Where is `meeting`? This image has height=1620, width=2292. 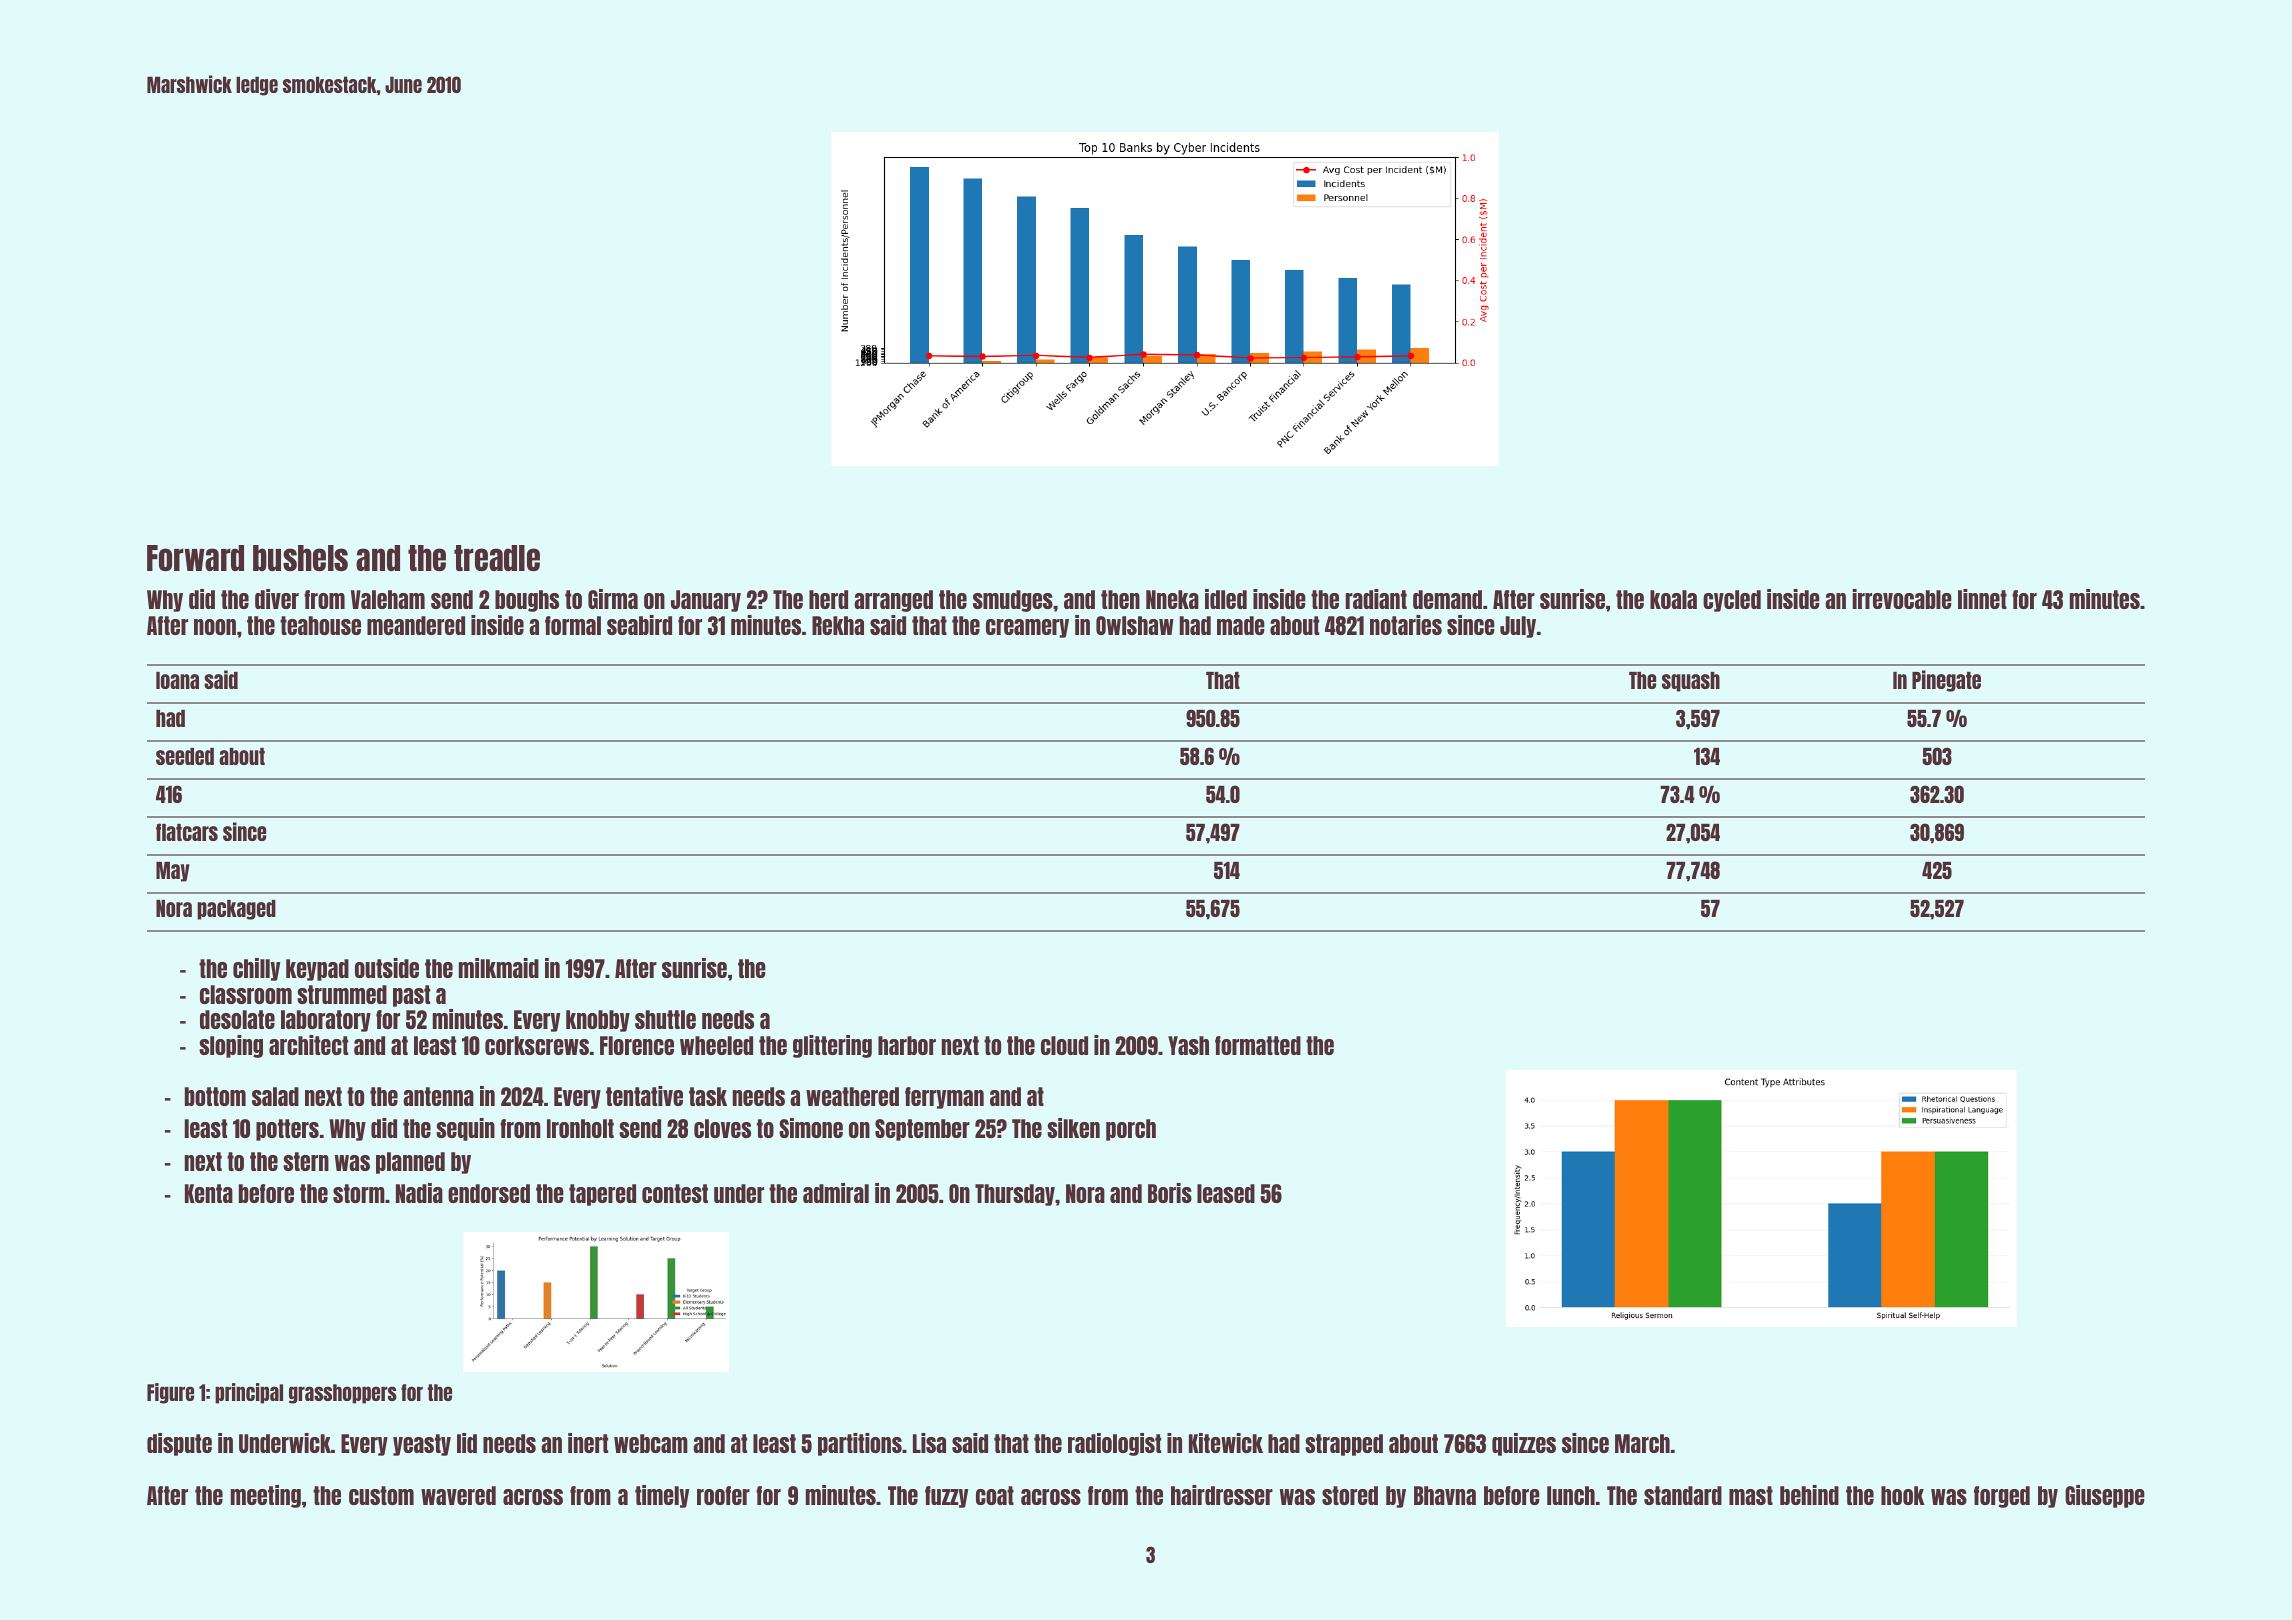 meeting is located at coordinates (266, 1496).
